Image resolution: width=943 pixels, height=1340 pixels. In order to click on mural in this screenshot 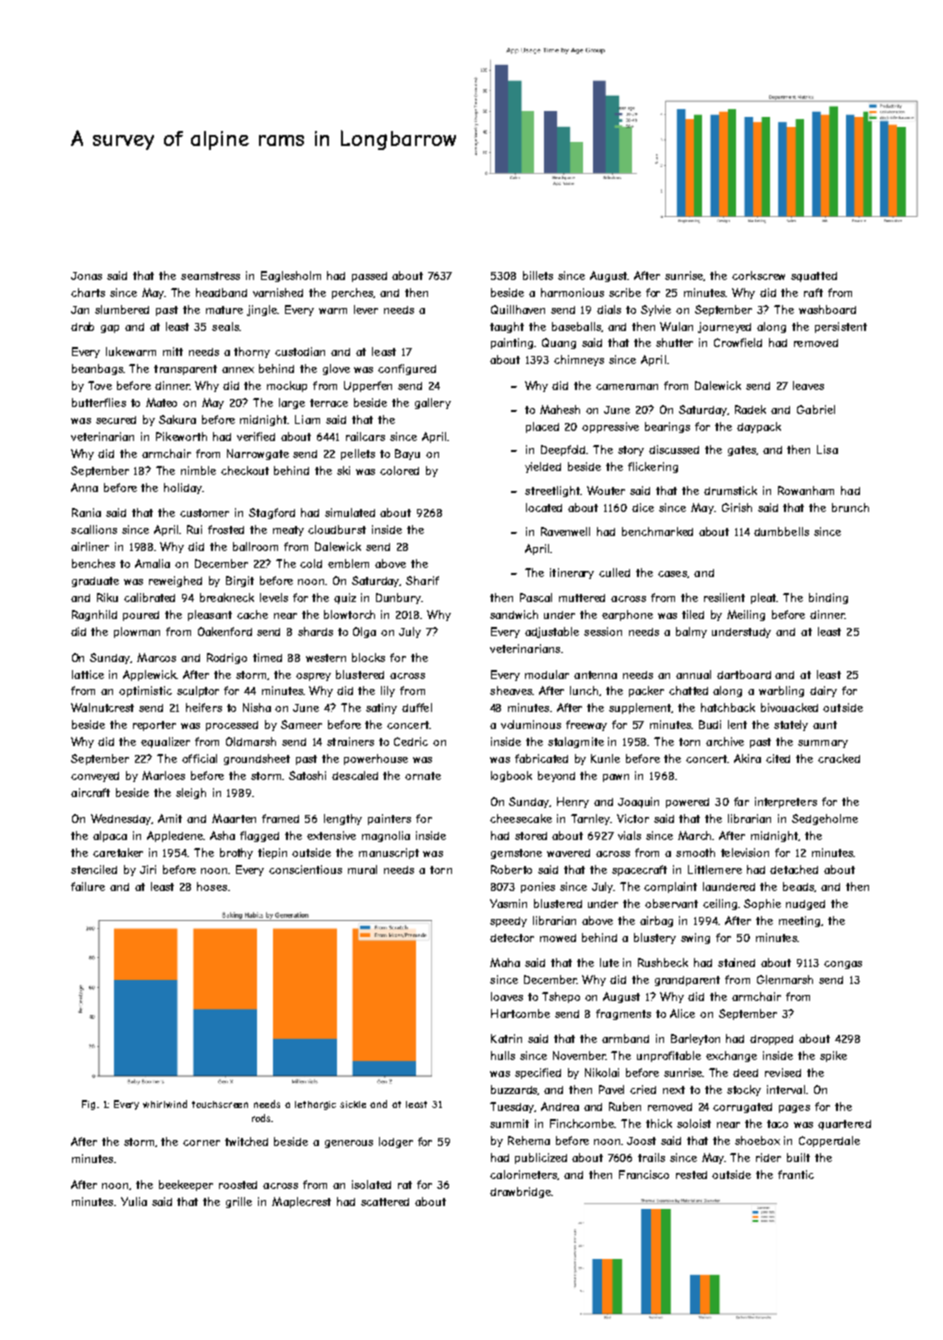, I will do `click(362, 869)`.
